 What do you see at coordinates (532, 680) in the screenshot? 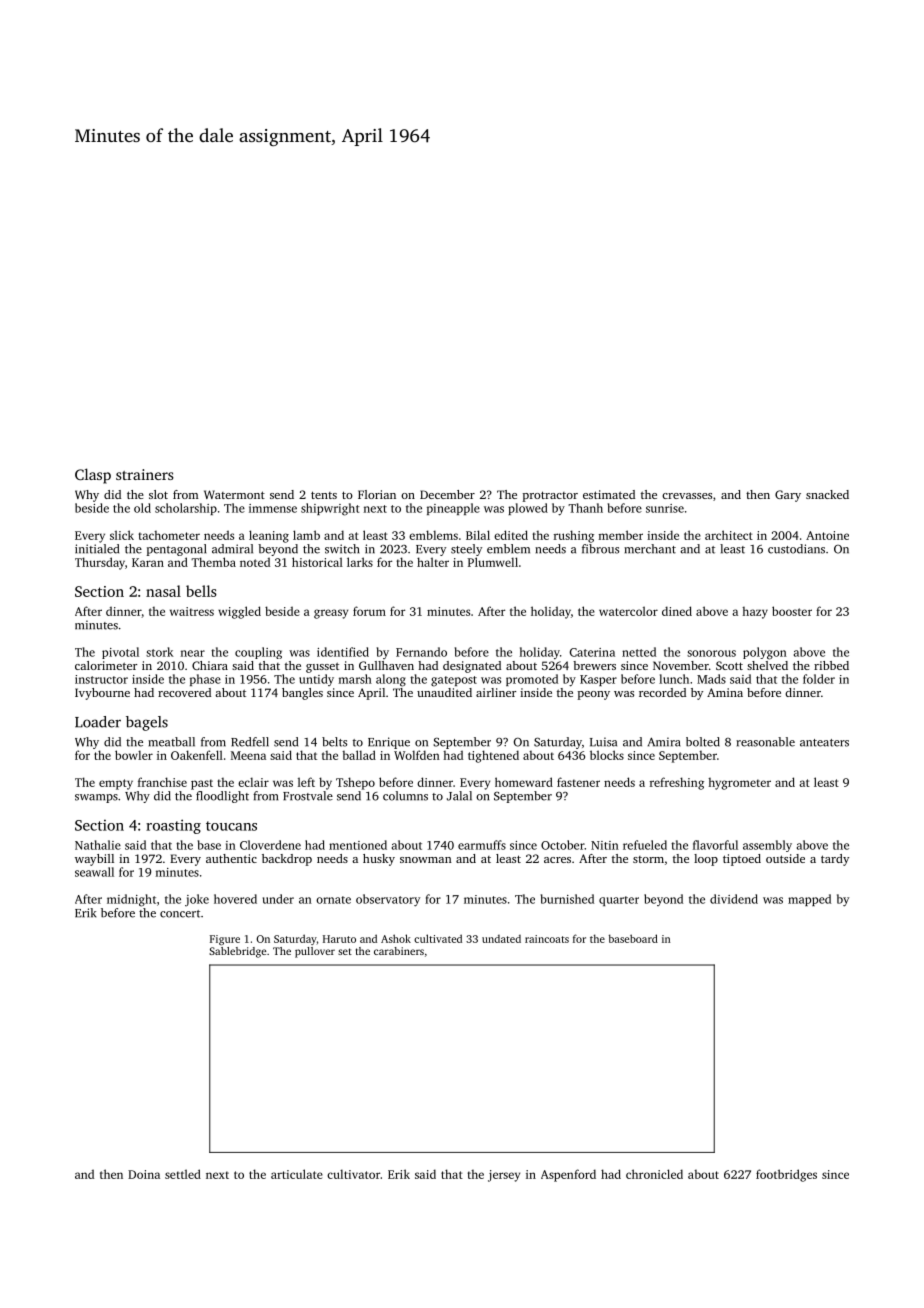
I see `promoted` at bounding box center [532, 680].
